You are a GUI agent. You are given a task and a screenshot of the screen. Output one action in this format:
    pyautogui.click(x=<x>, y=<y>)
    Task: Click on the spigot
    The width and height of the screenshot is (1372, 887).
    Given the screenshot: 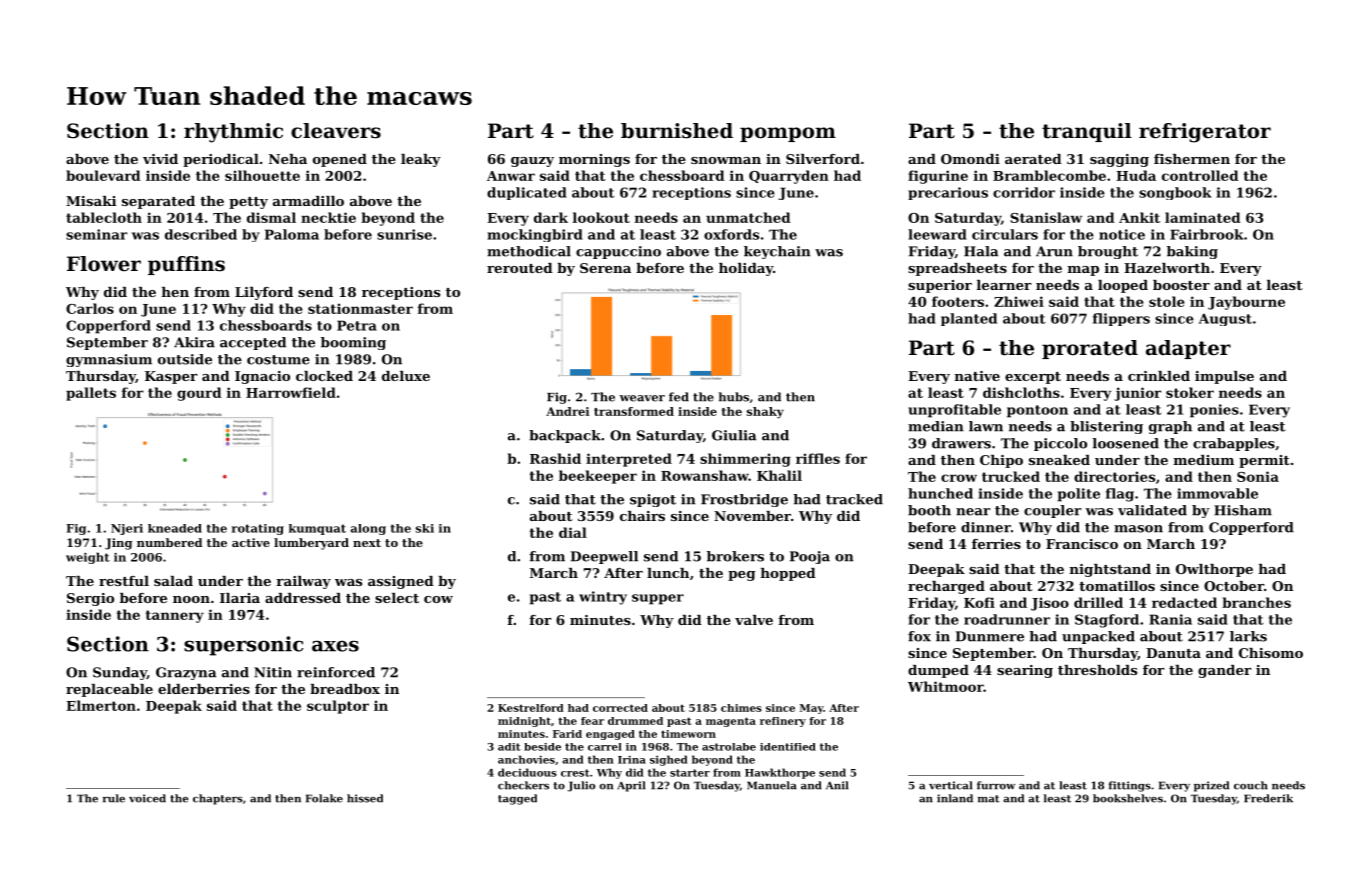 What is the action you would take?
    pyautogui.click(x=653, y=500)
